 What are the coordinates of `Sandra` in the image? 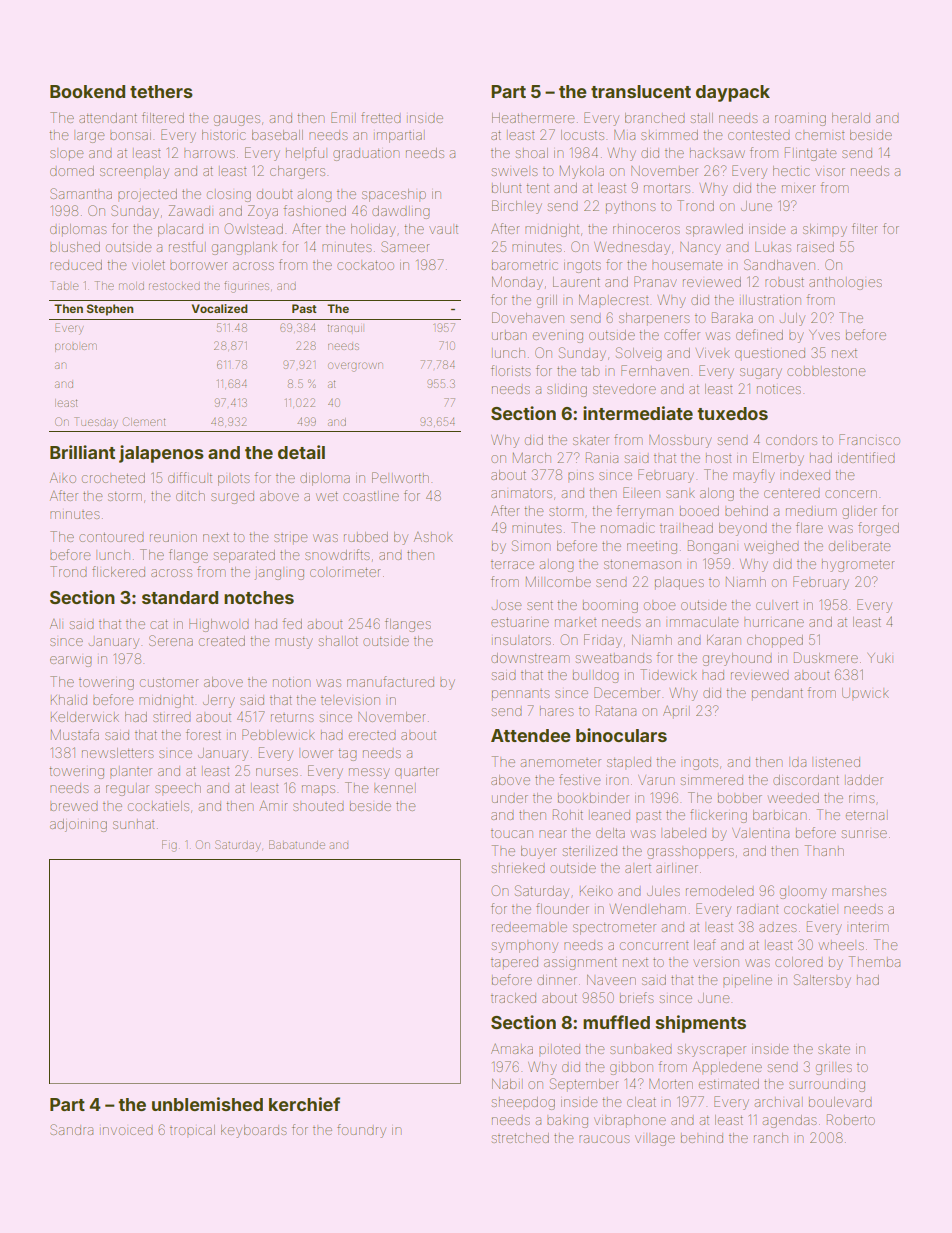 It's located at (71, 1129).
